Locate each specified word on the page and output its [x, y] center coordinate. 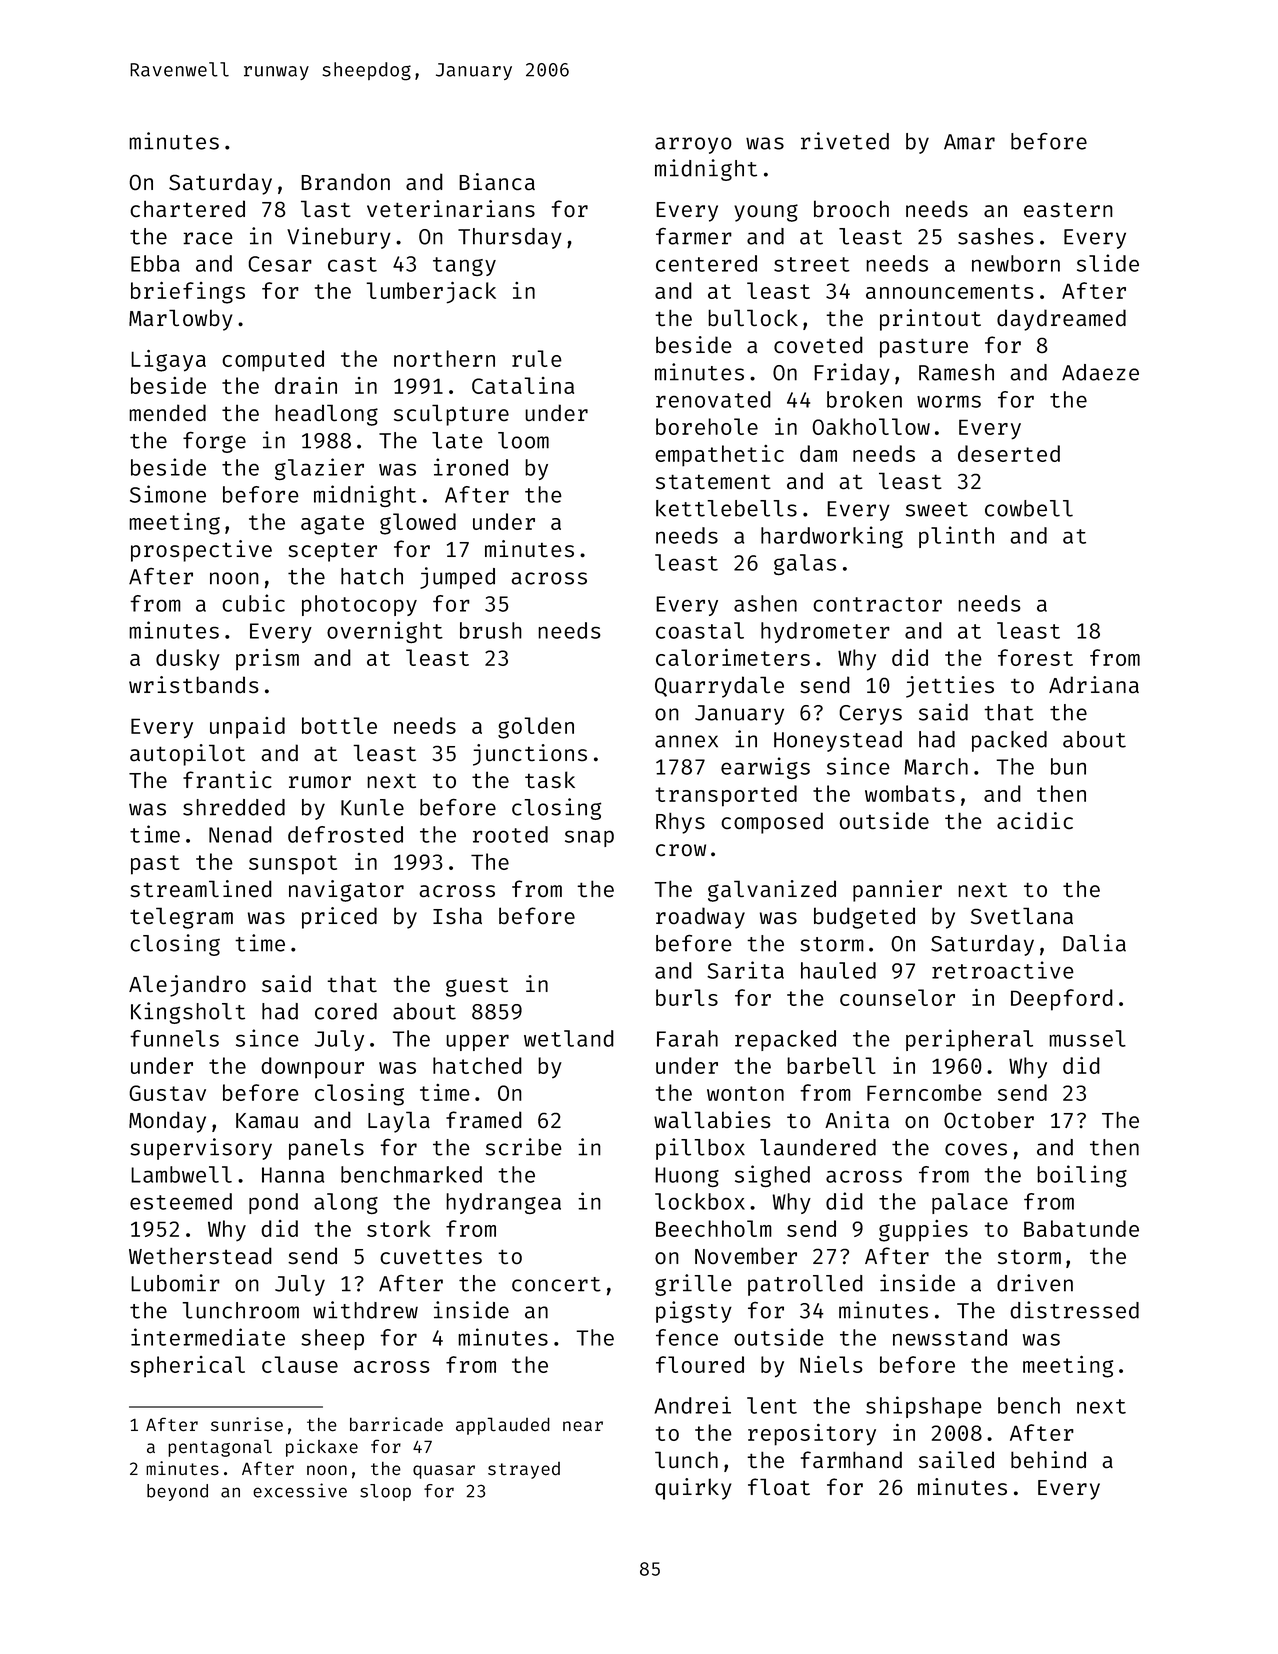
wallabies [712, 1119]
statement [713, 481]
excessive [300, 1490]
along [346, 1203]
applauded [503, 1426]
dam [818, 453]
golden [536, 728]
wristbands [194, 684]
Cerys [870, 715]
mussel [1087, 1038]
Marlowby [181, 320]
